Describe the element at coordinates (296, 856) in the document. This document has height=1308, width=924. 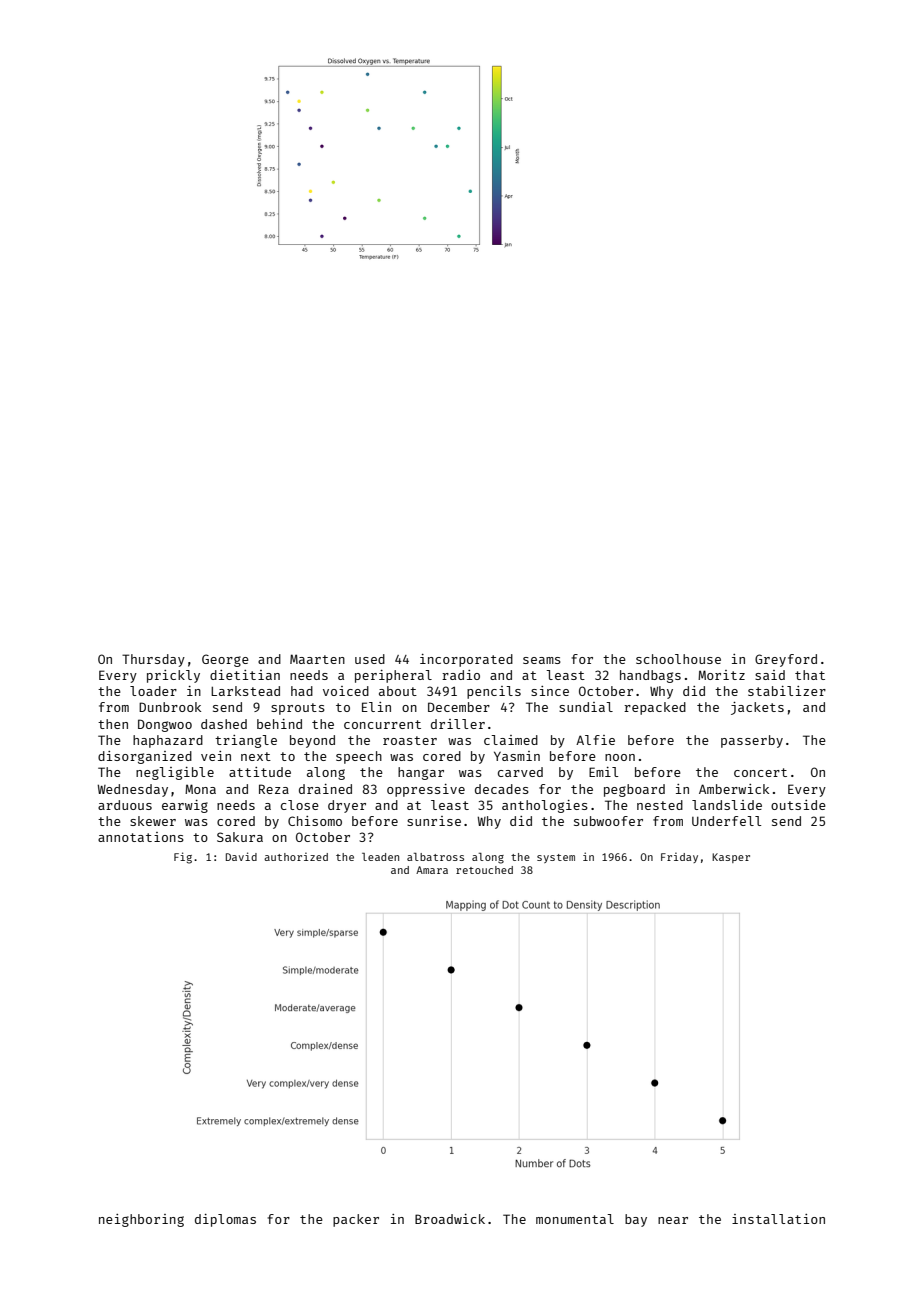
I see `authorized` at that location.
